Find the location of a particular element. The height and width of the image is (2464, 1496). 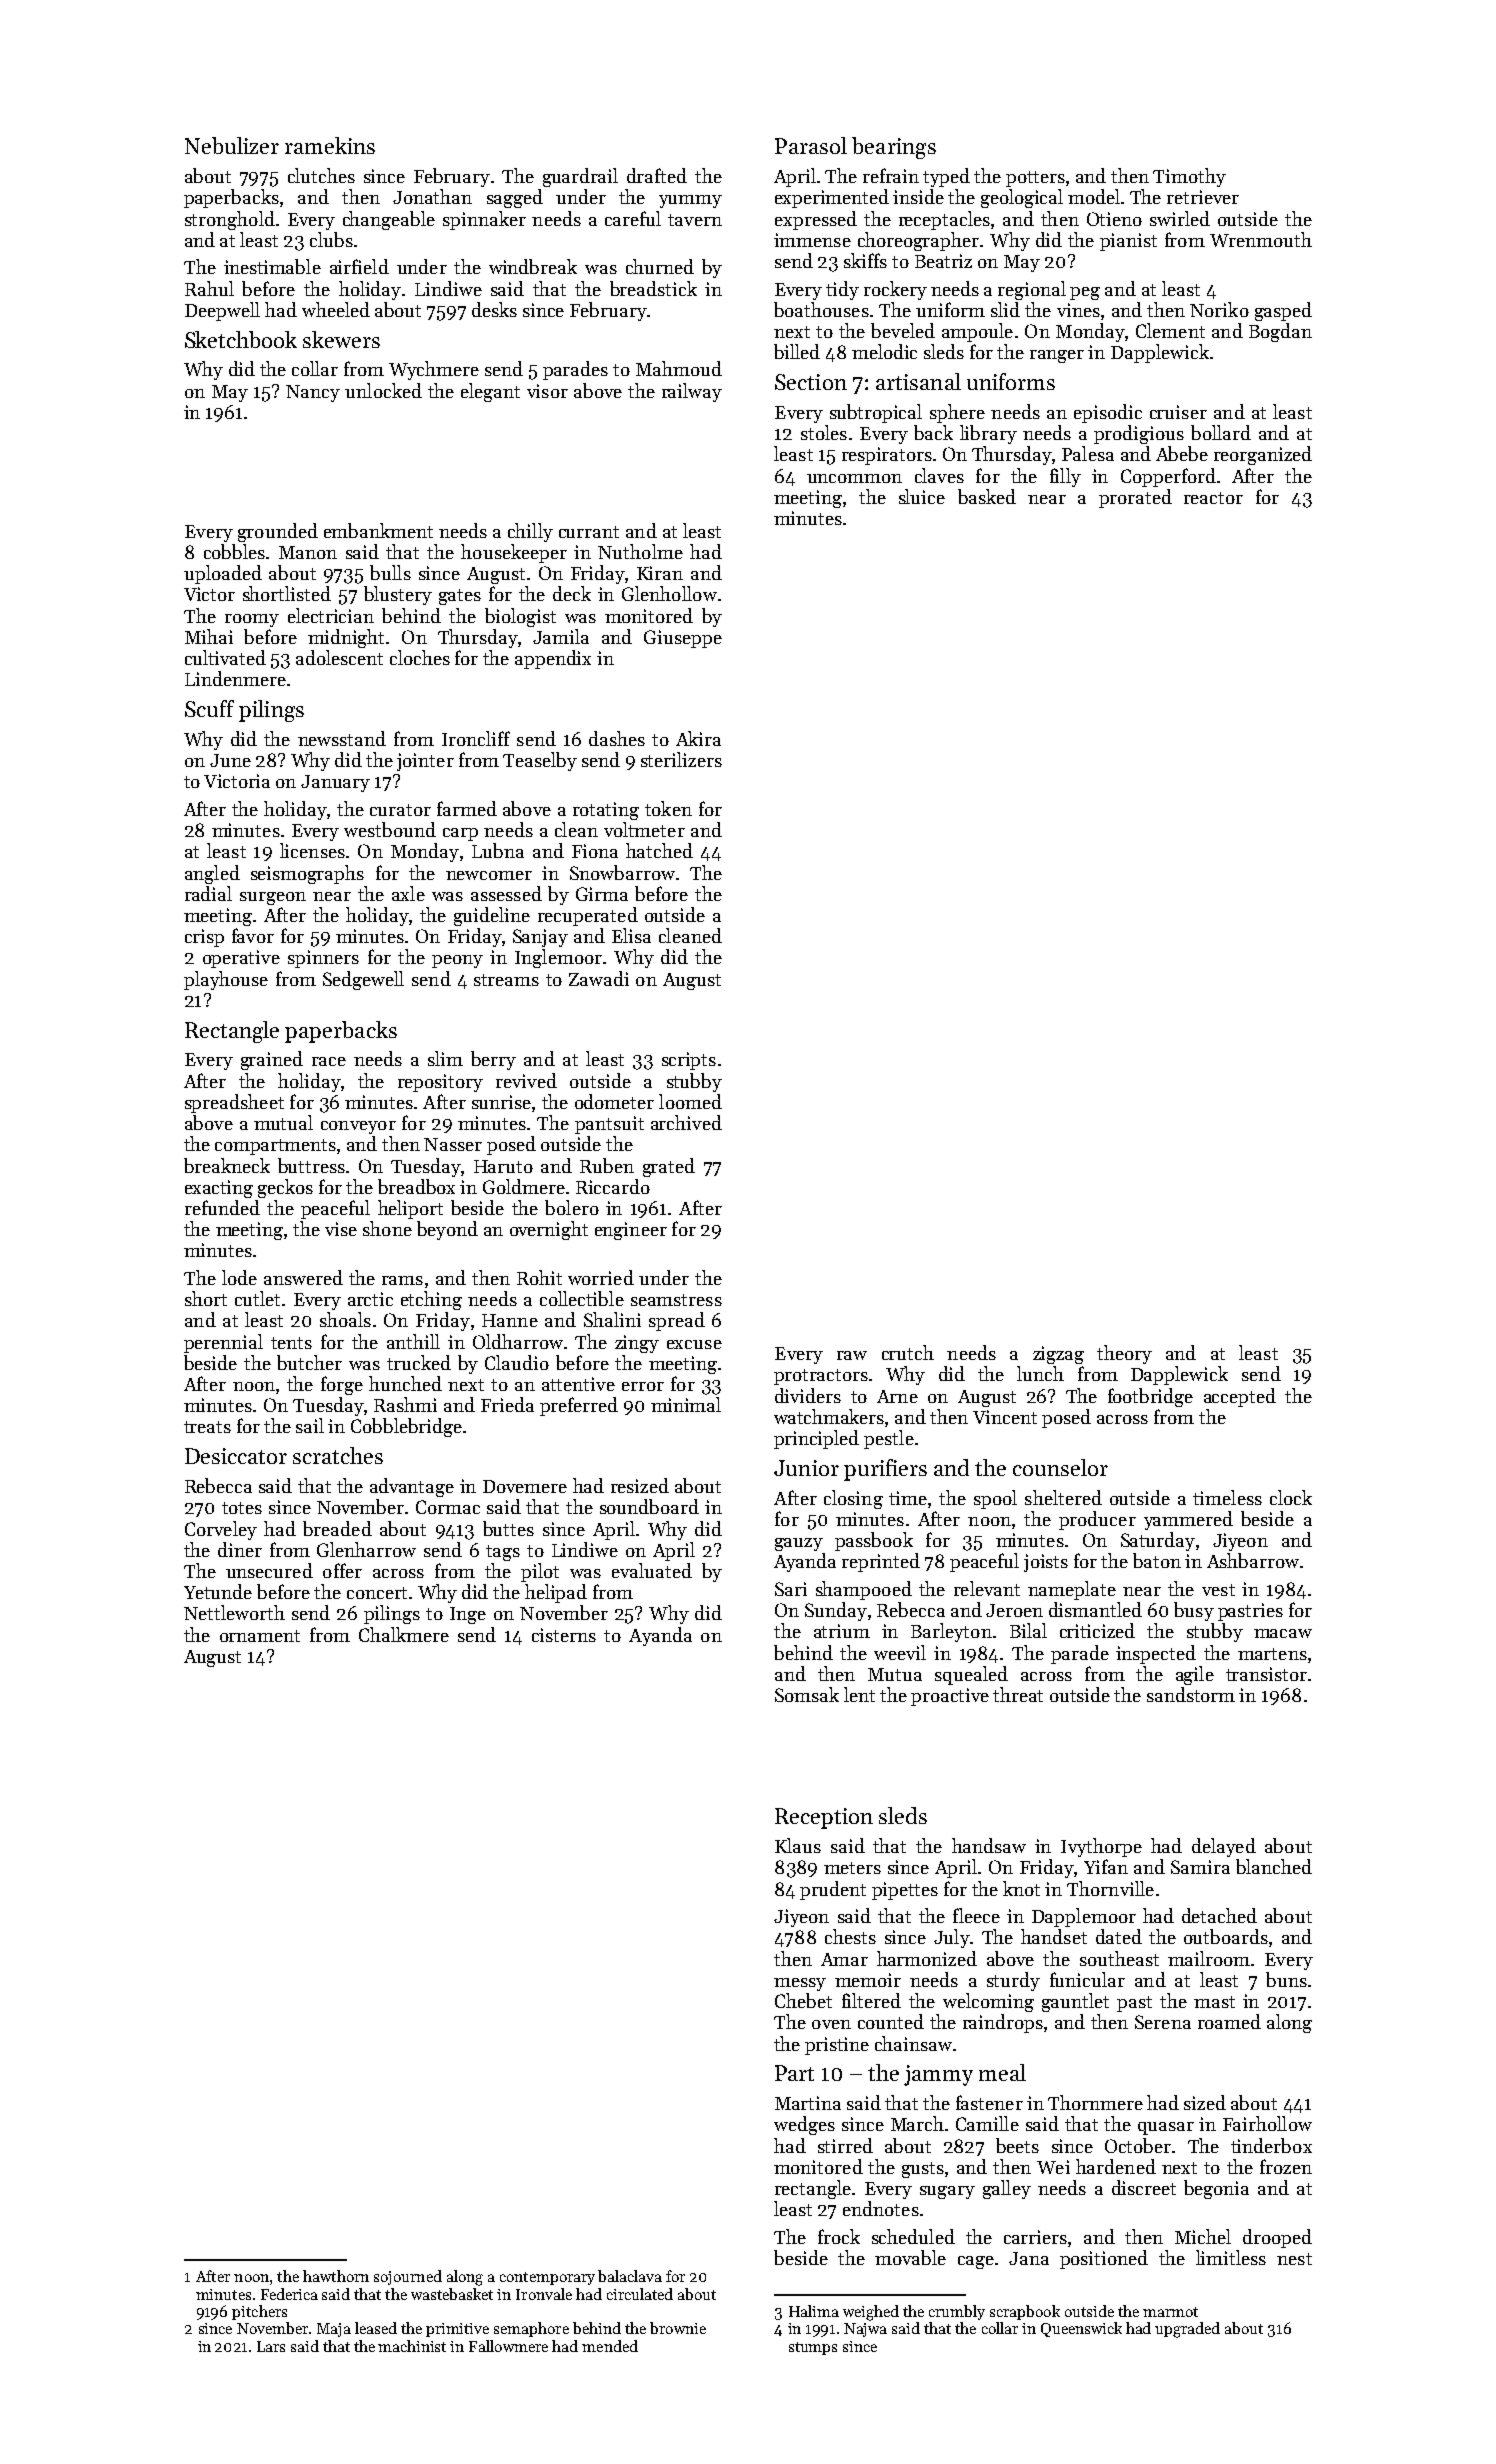

prorated is located at coordinates (1135, 498).
